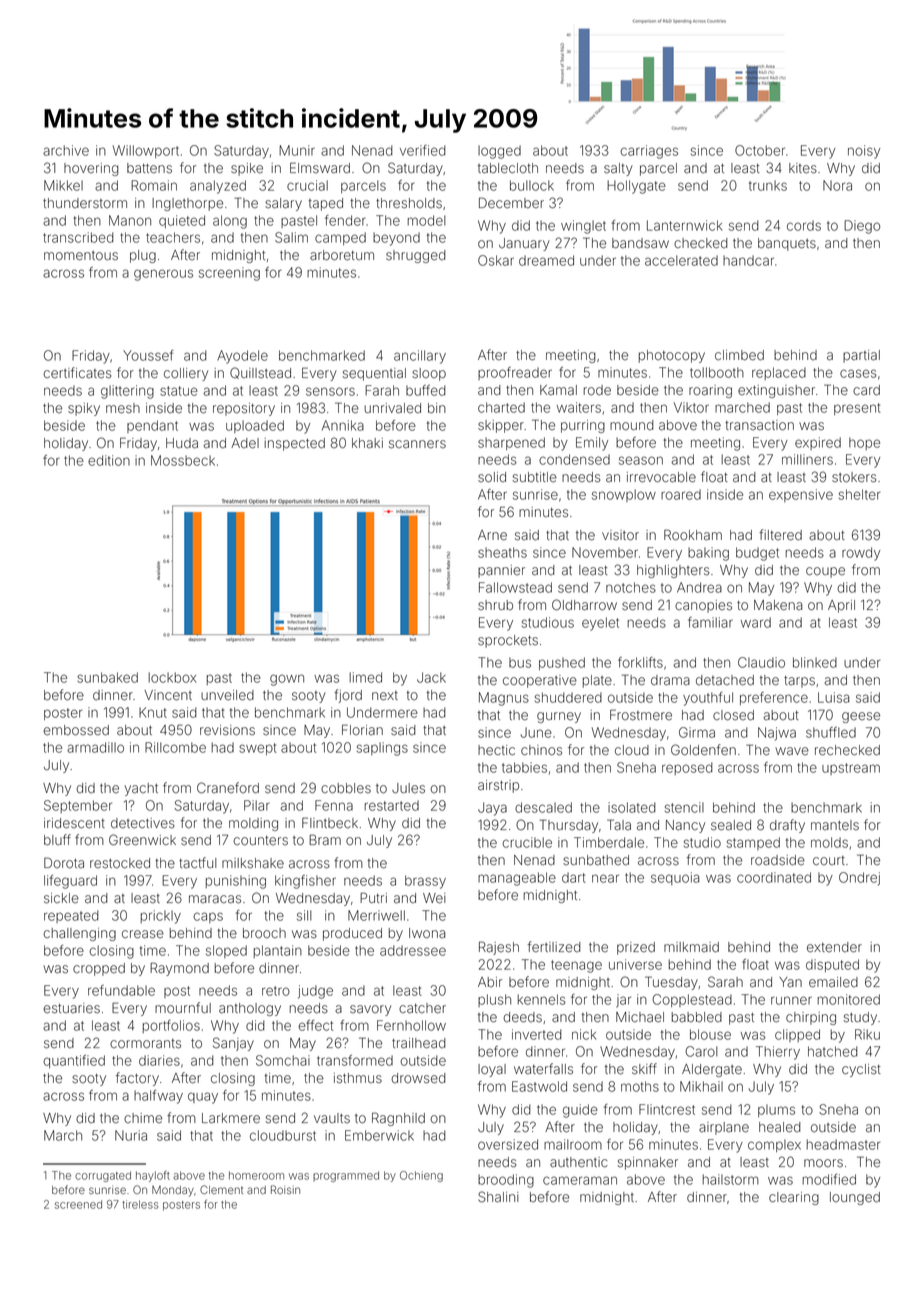  Describe the element at coordinates (592, 444) in the document. I see `Emily` at that location.
